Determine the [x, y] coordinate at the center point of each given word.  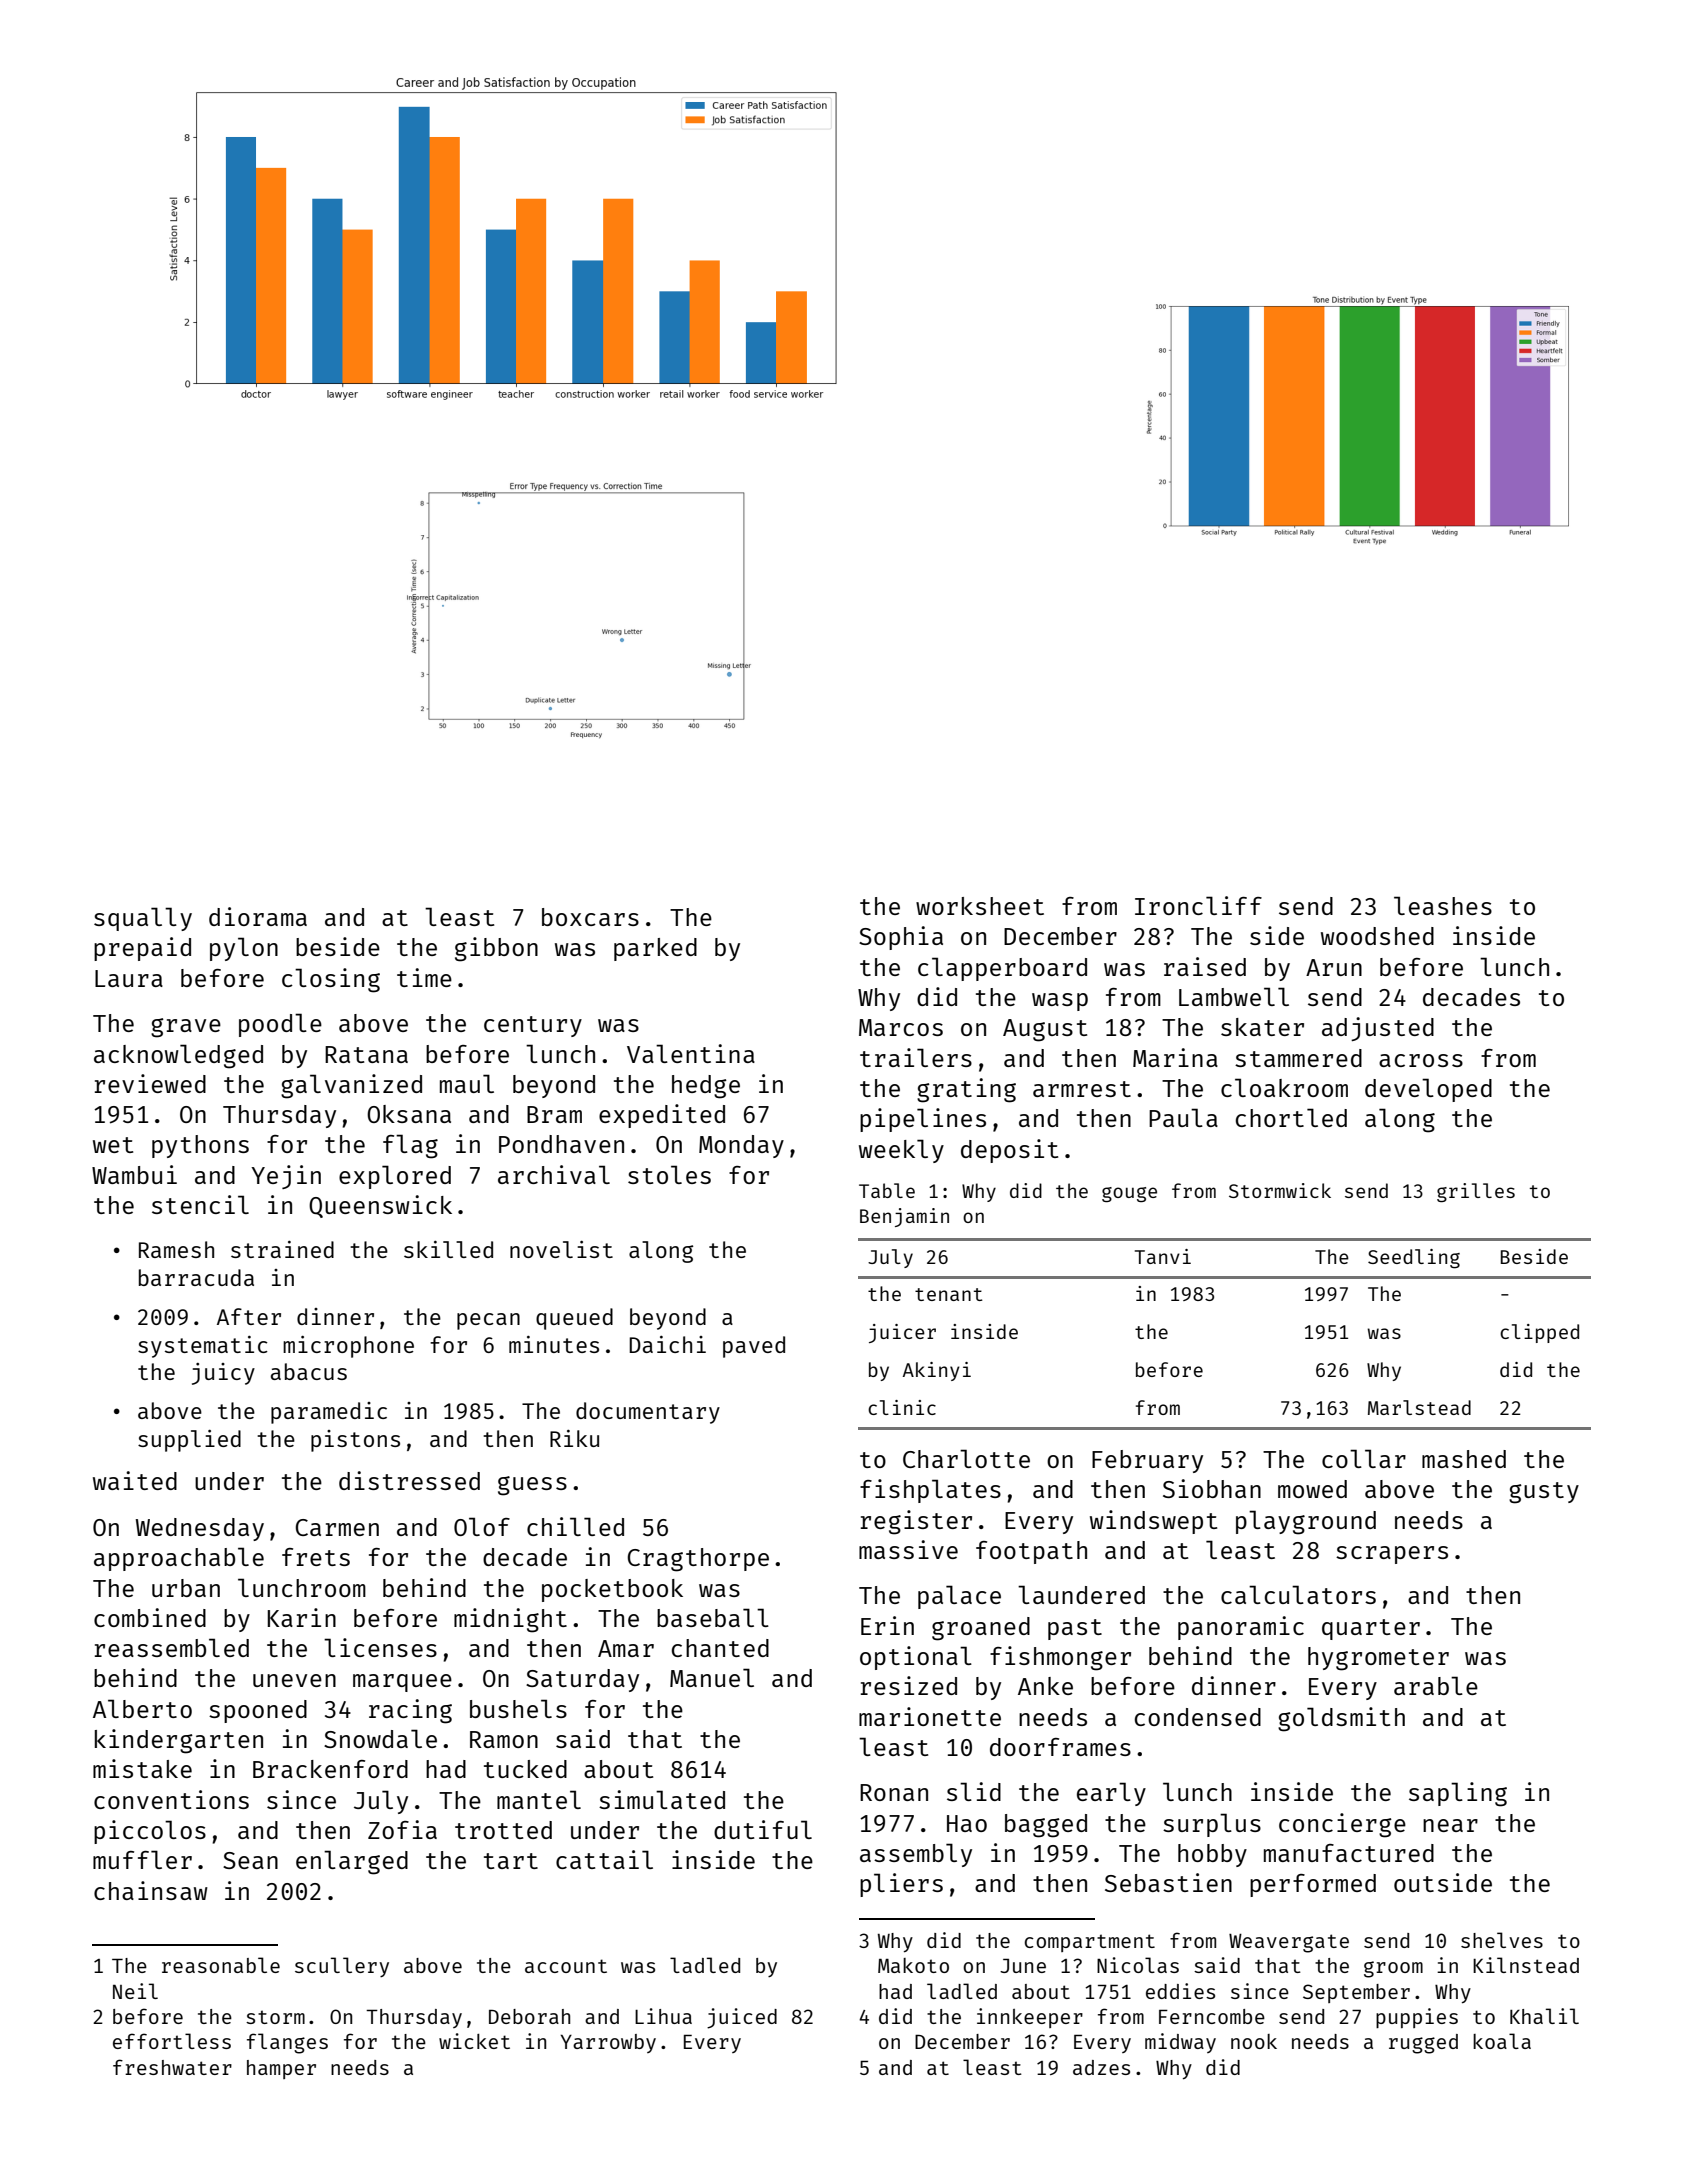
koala [1502, 2041]
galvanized [351, 1086]
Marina [1175, 1057]
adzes [1101, 2067]
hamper [281, 2069]
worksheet [980, 906]
